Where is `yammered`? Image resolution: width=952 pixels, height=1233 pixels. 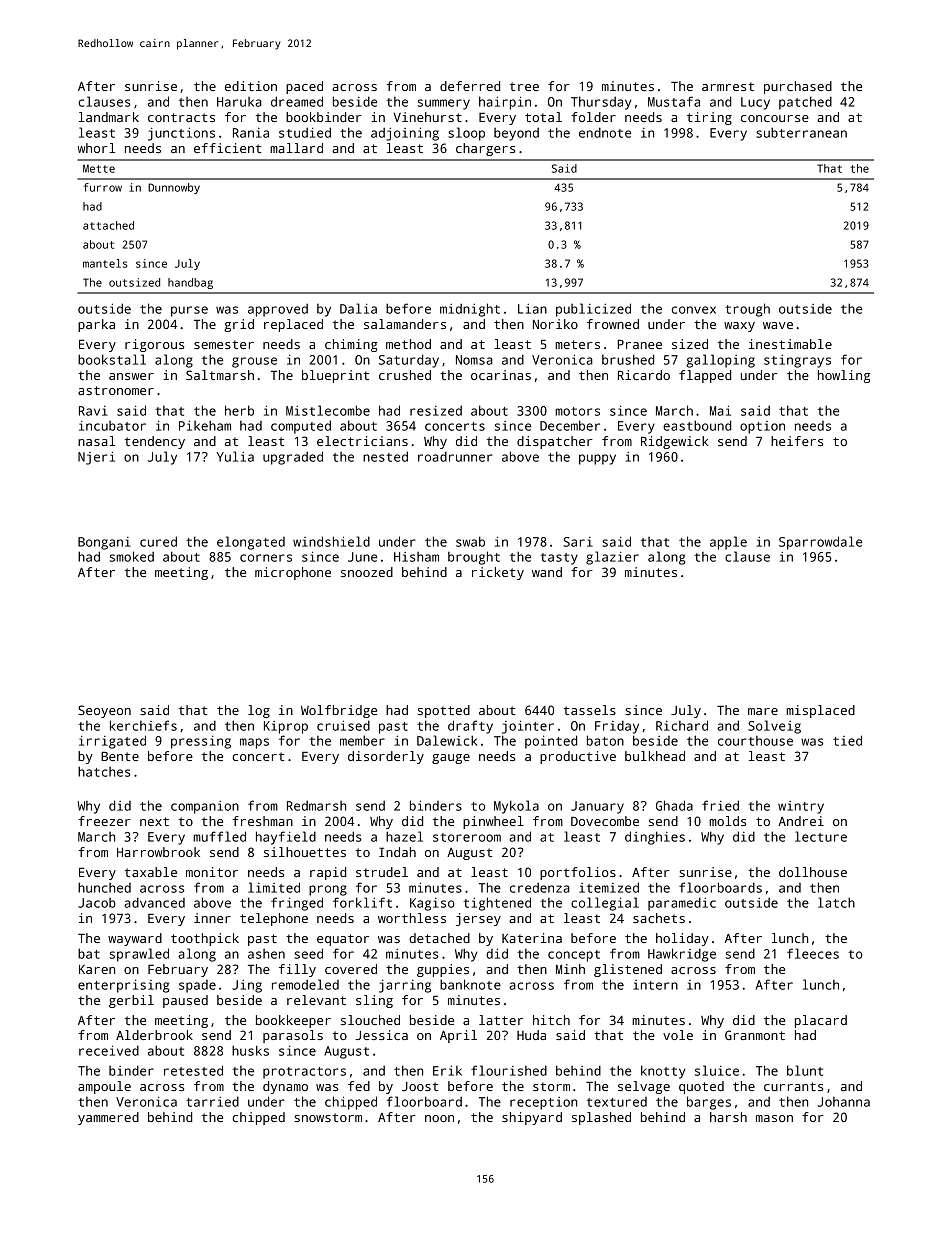
yammered is located at coordinates (108, 1118).
